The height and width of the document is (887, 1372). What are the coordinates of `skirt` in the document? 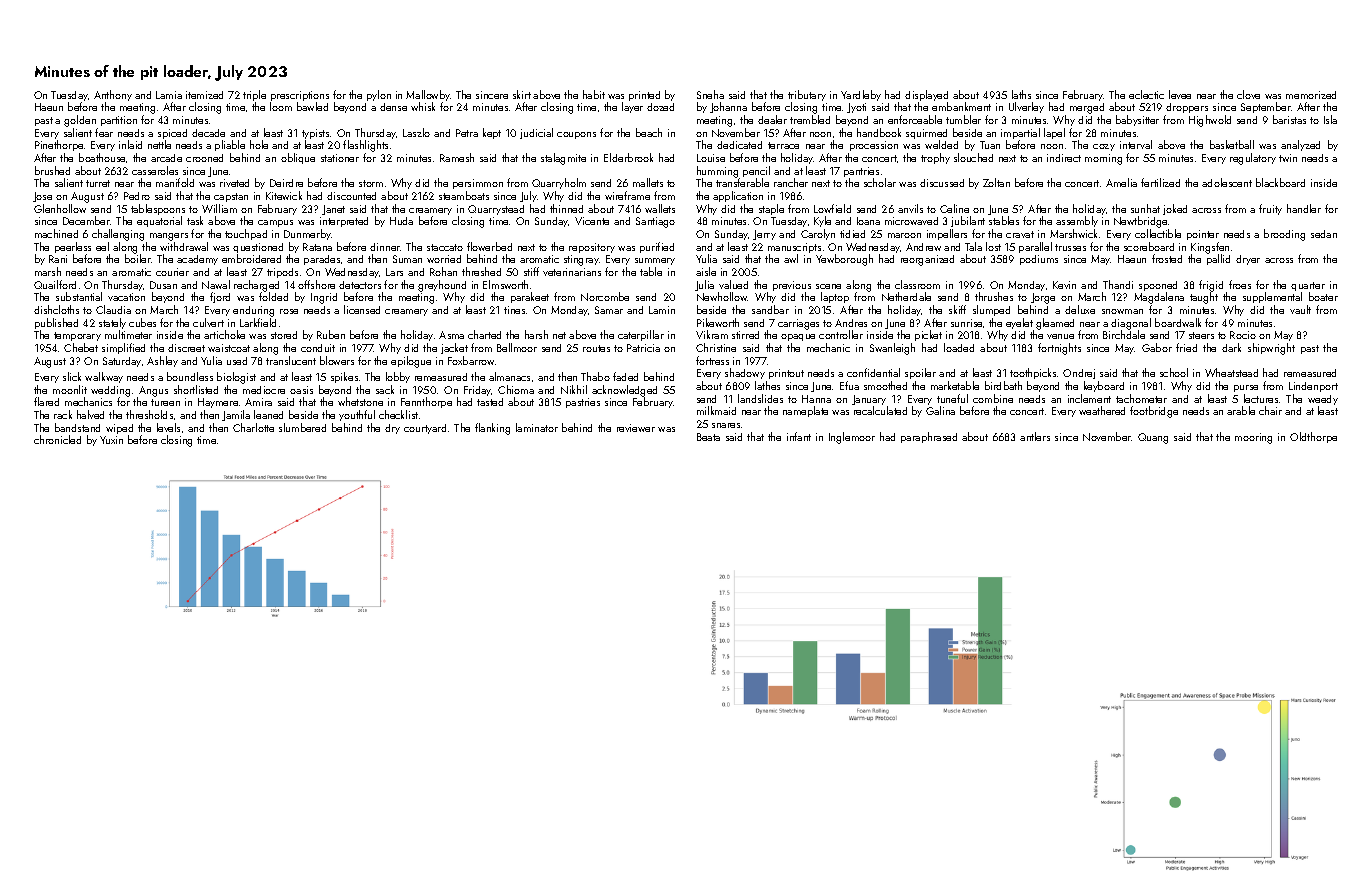 It's located at (522, 94).
